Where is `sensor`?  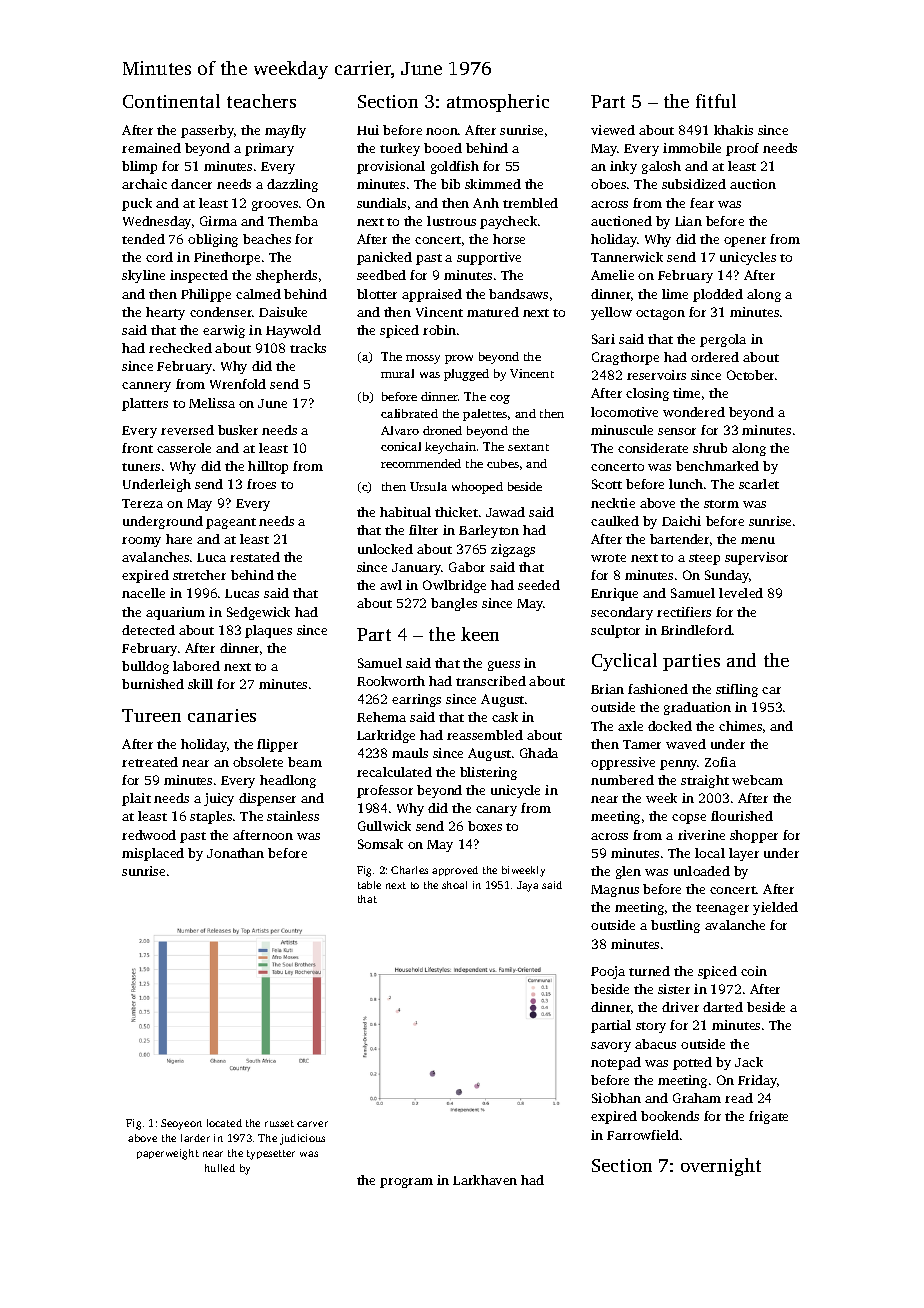
sensor is located at coordinates (677, 431).
